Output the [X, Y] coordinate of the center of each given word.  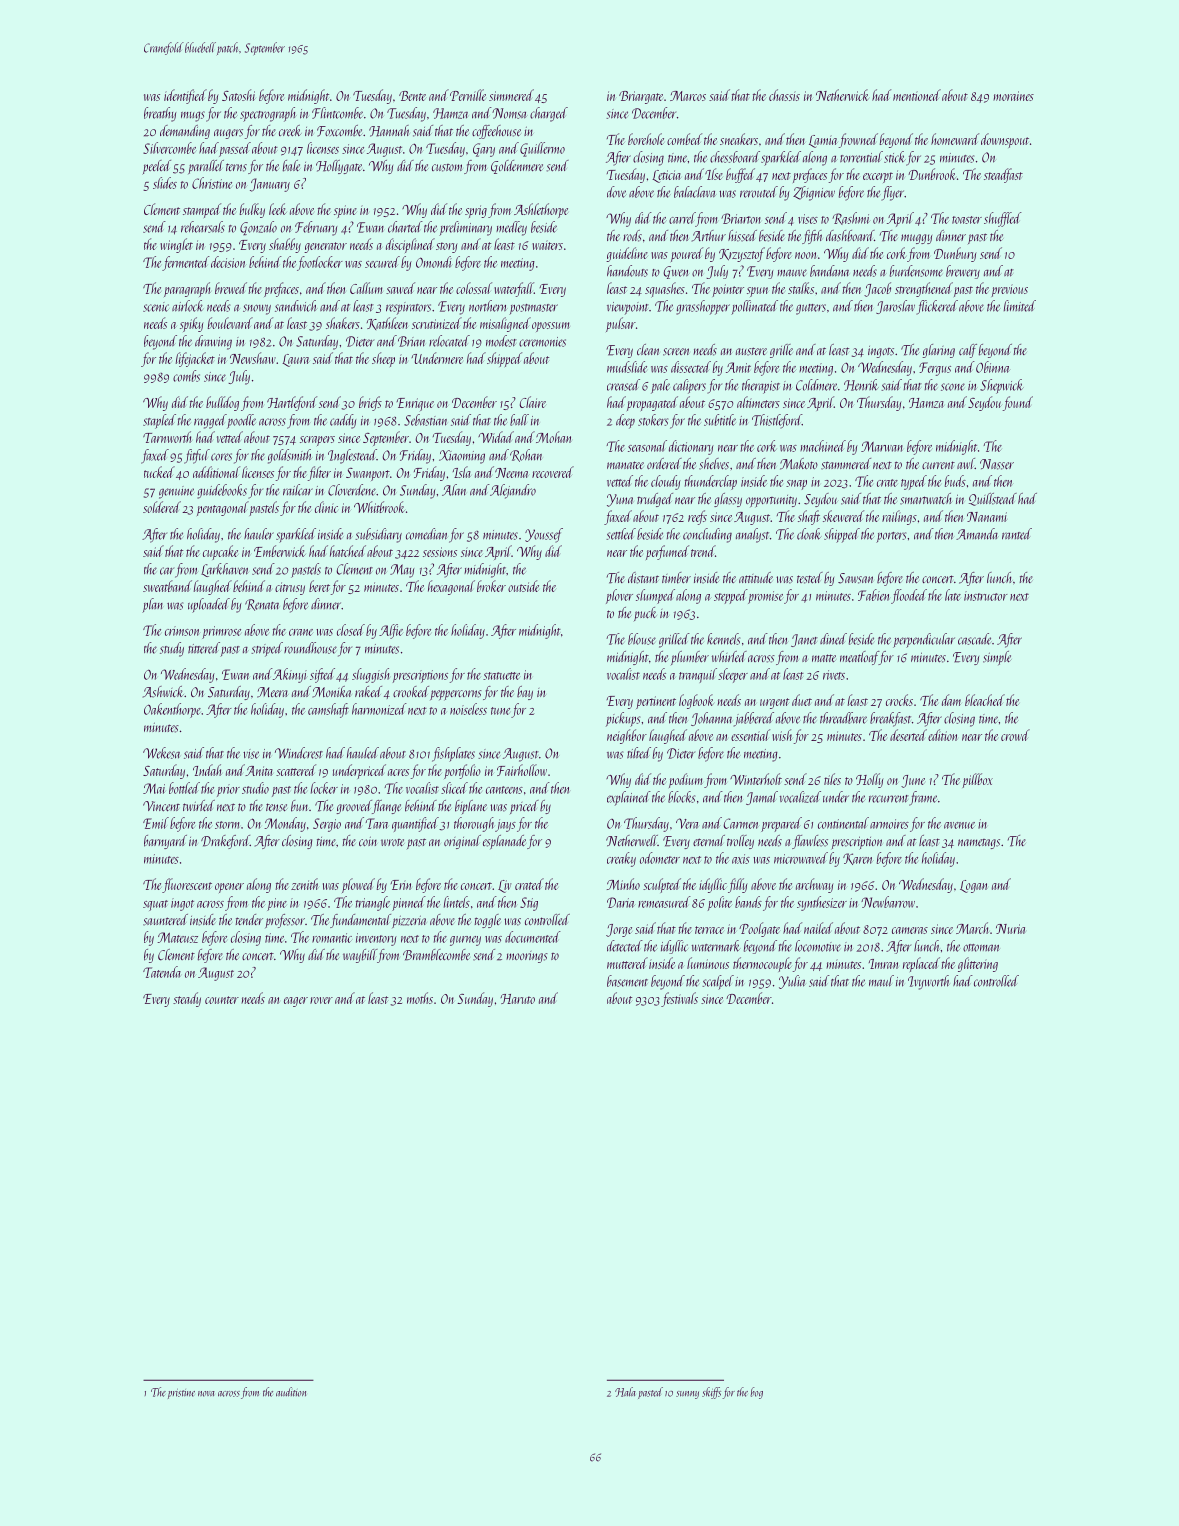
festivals [679, 999]
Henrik [861, 385]
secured [382, 262]
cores [221, 457]
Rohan [526, 455]
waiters [547, 245]
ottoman [981, 948]
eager [296, 1002]
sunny [687, 1395]
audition [291, 1392]
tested [810, 578]
